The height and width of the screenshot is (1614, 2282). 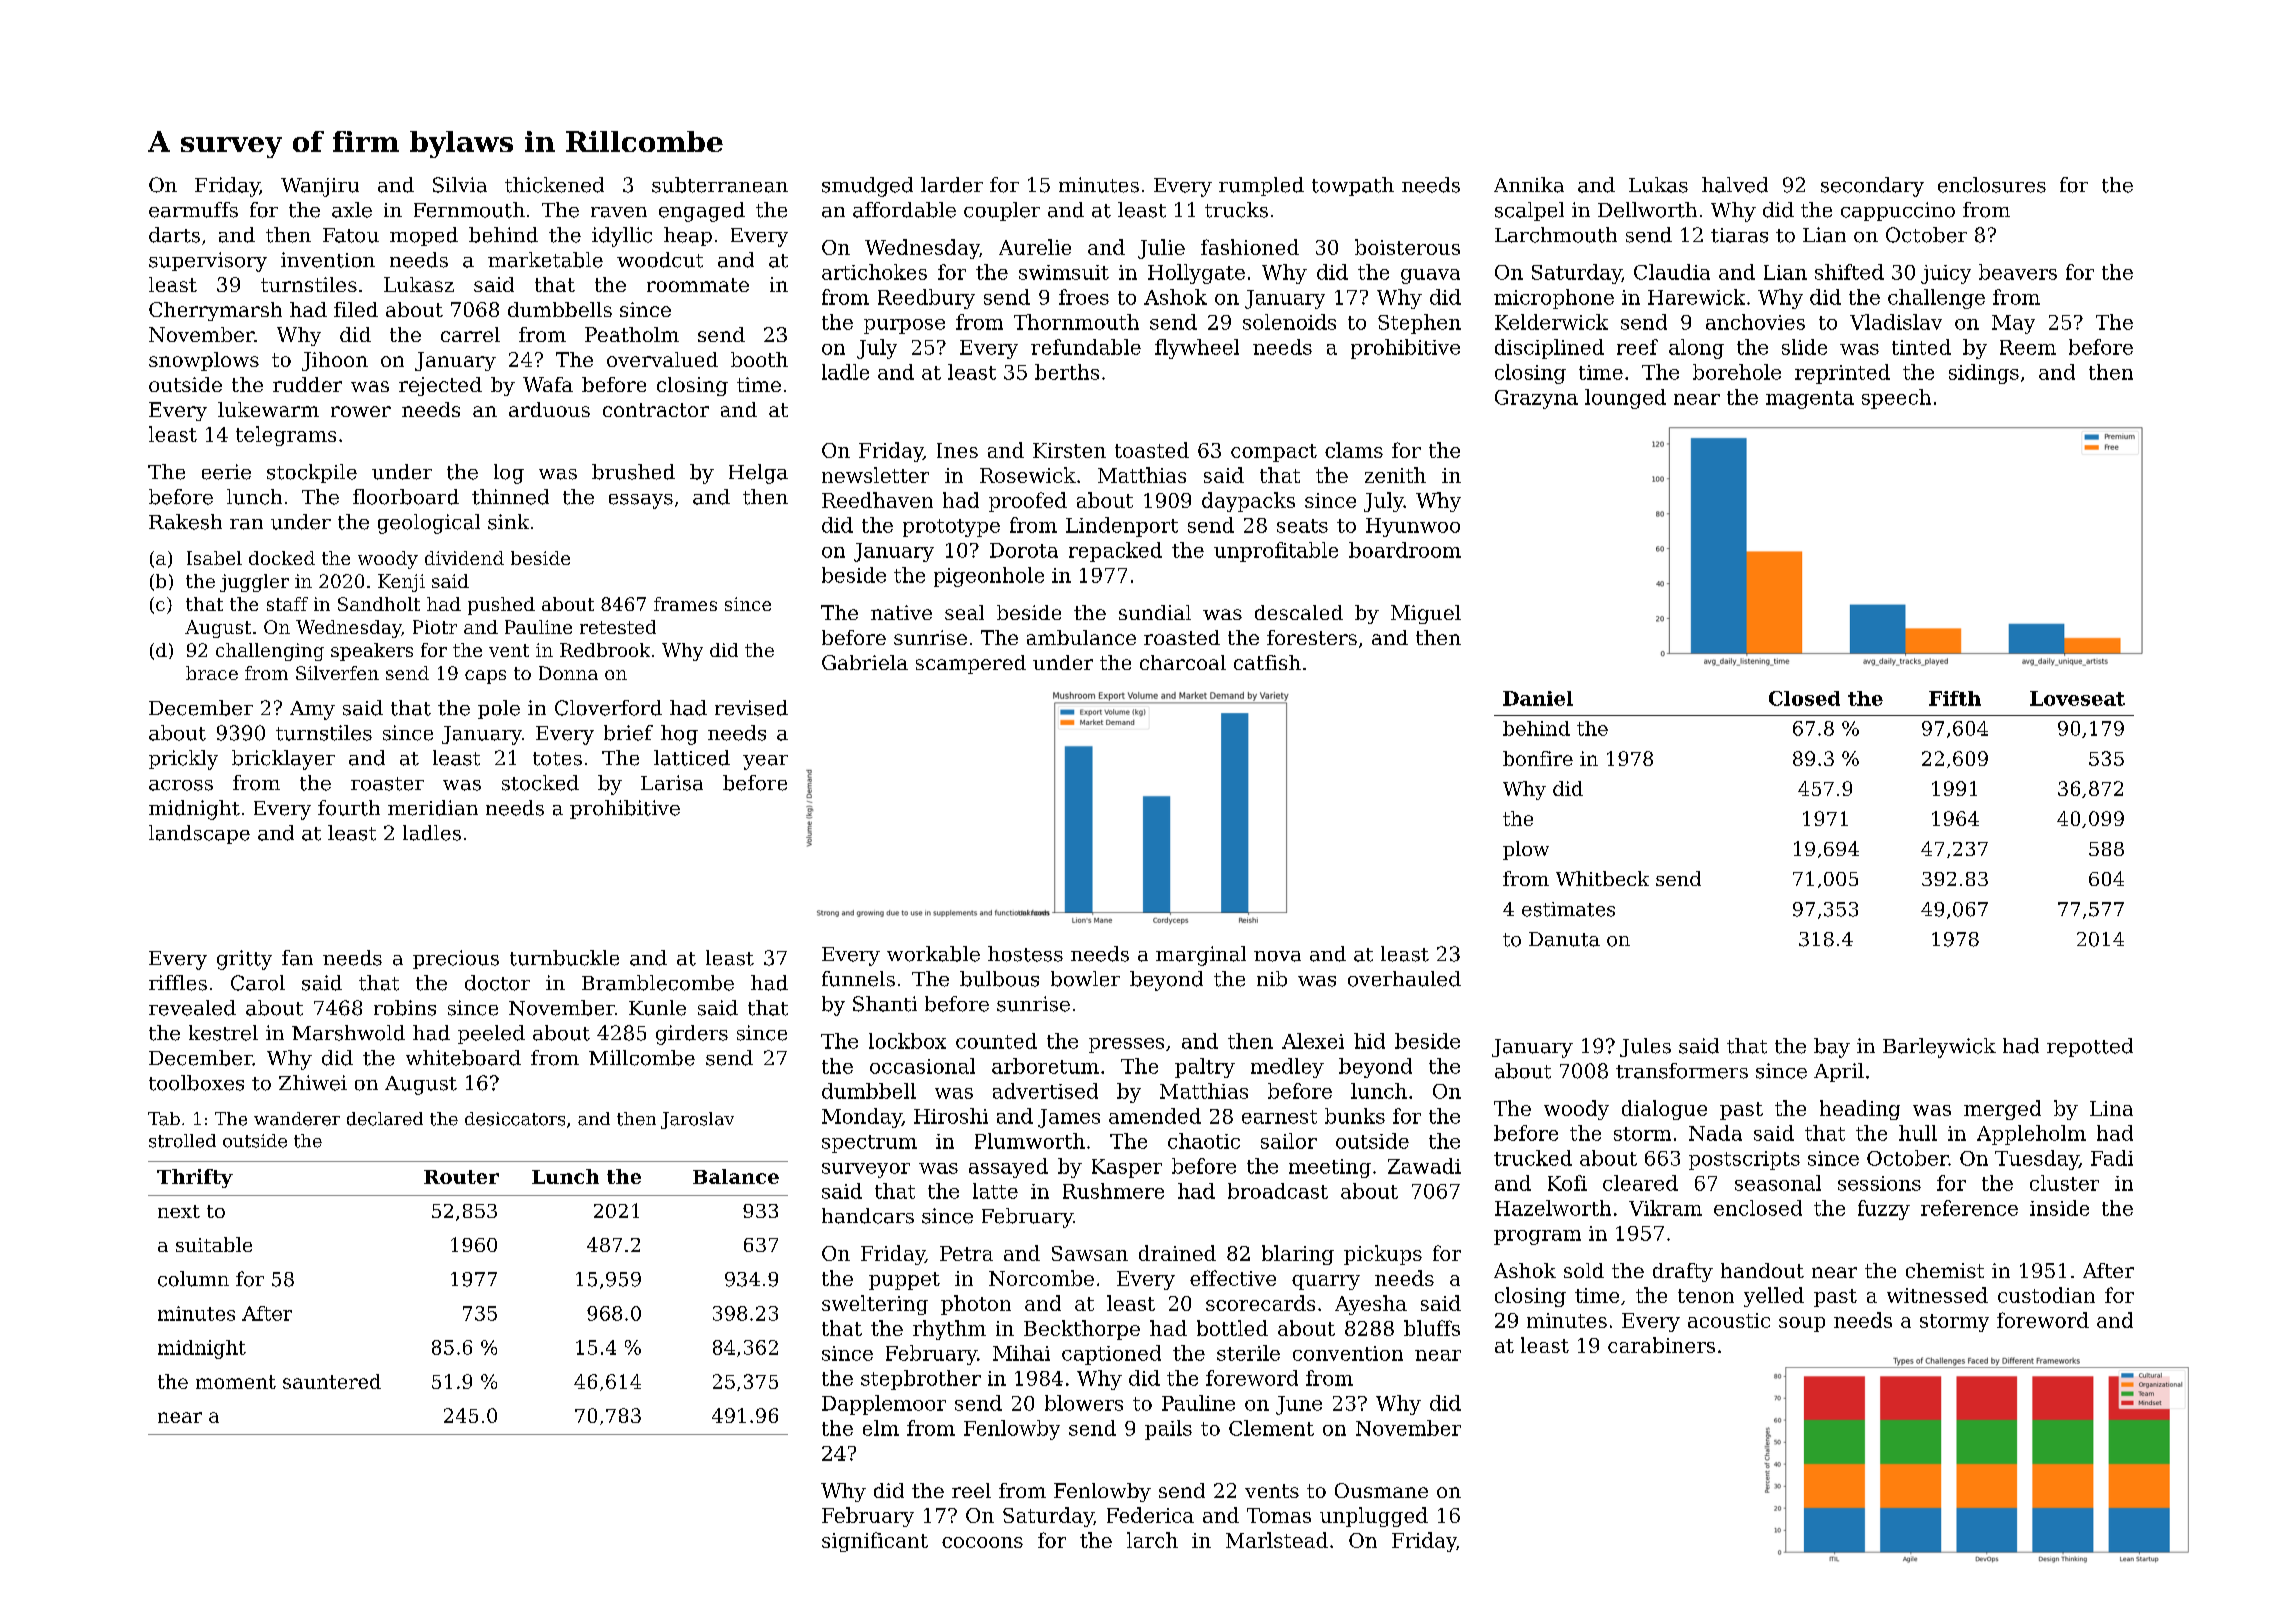 What do you see at coordinates (1665, 1208) in the screenshot?
I see `Vikram` at bounding box center [1665, 1208].
